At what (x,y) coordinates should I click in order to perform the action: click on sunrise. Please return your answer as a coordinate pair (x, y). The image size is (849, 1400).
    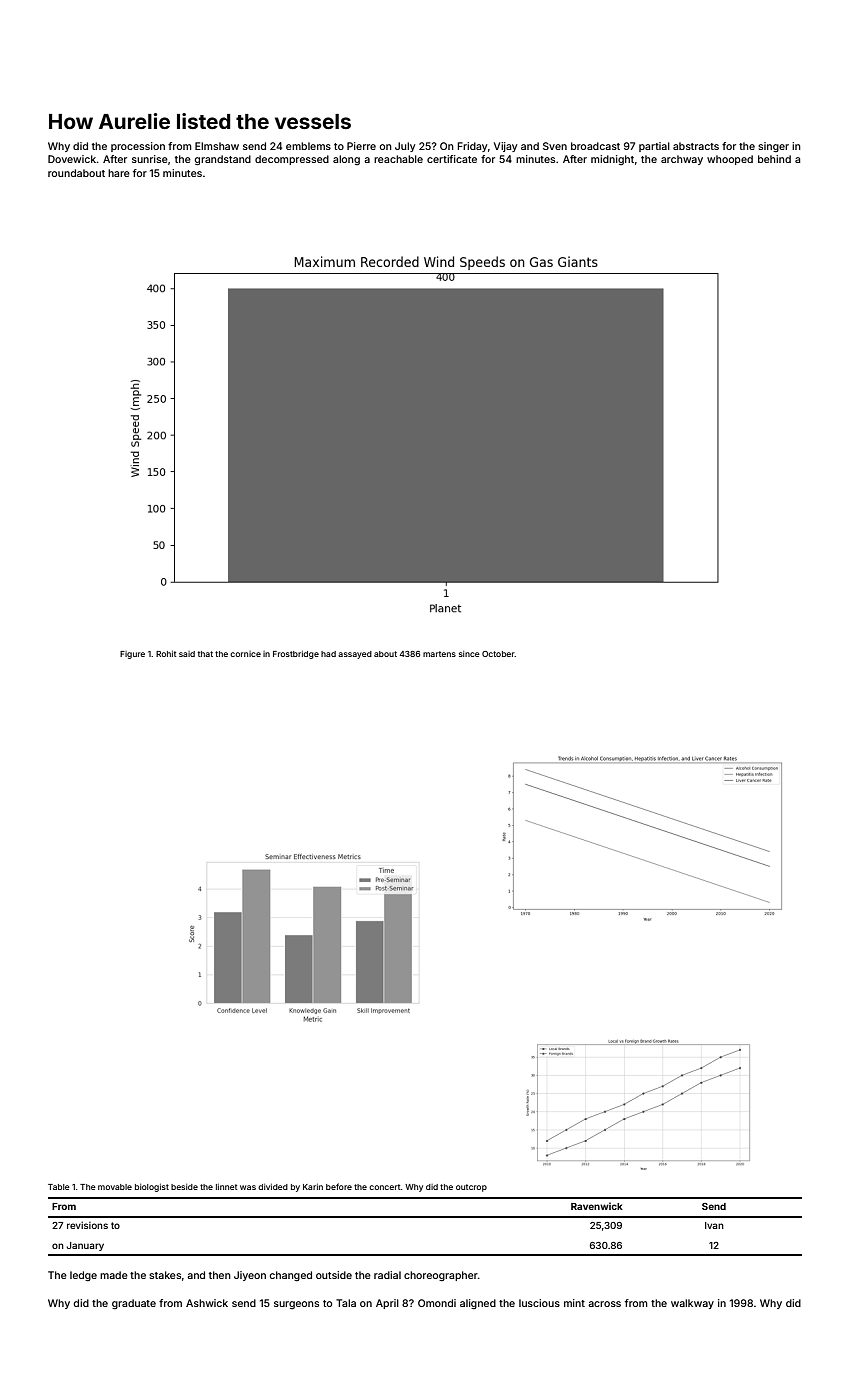
    Looking at the image, I should click on (150, 159).
